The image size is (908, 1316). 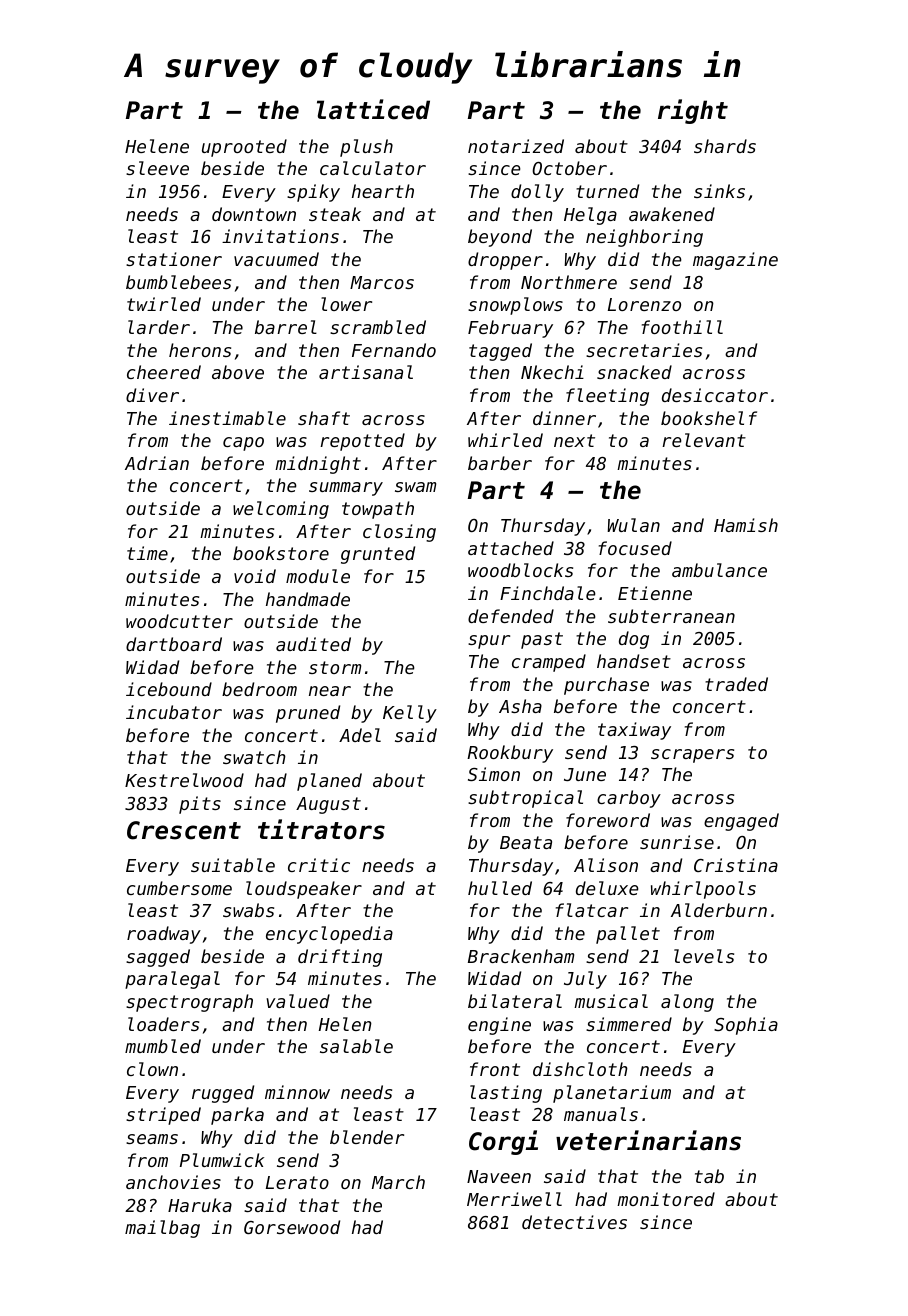 I want to click on drifting, so click(x=340, y=958).
